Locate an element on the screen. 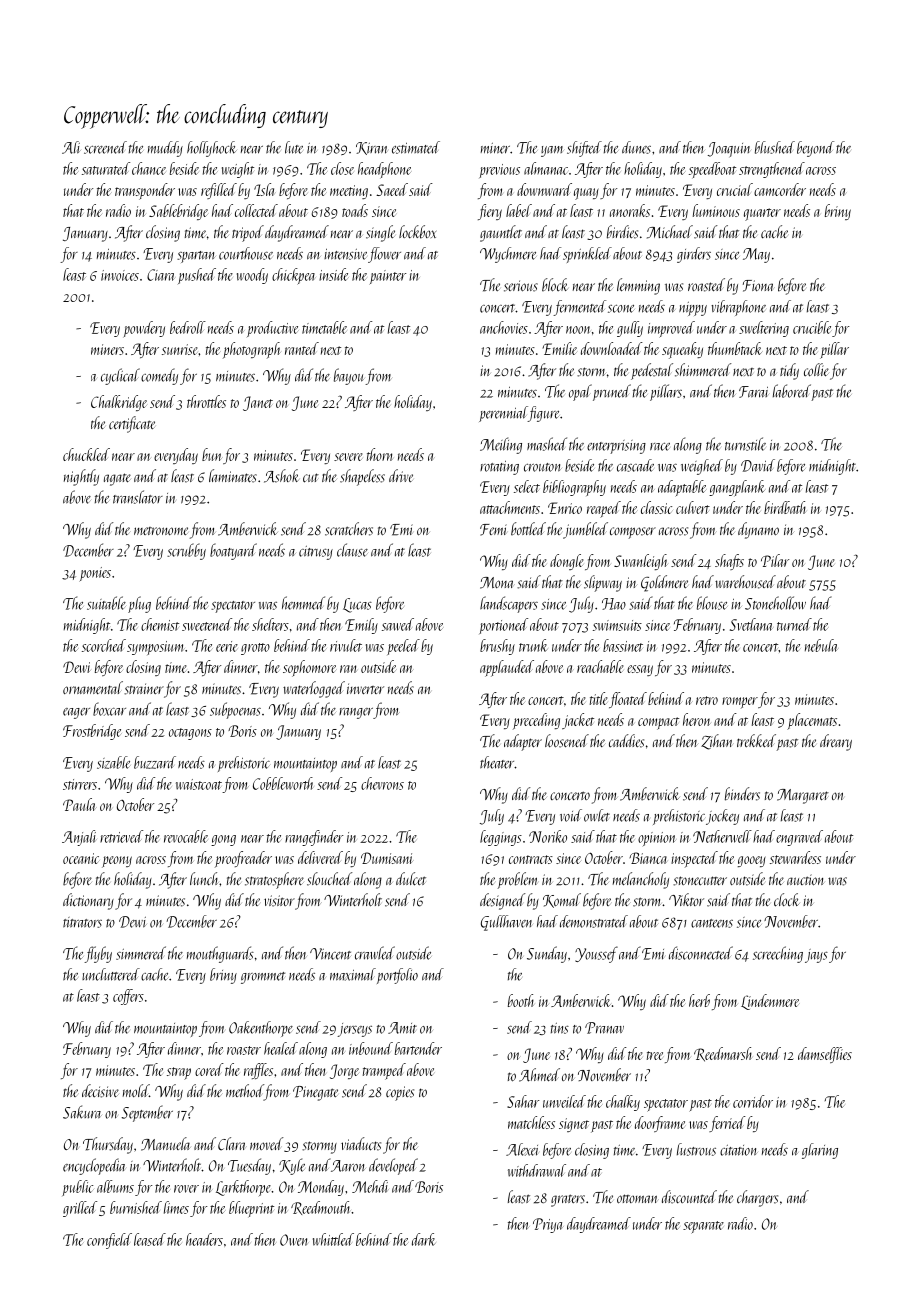  dreary is located at coordinates (836, 742).
